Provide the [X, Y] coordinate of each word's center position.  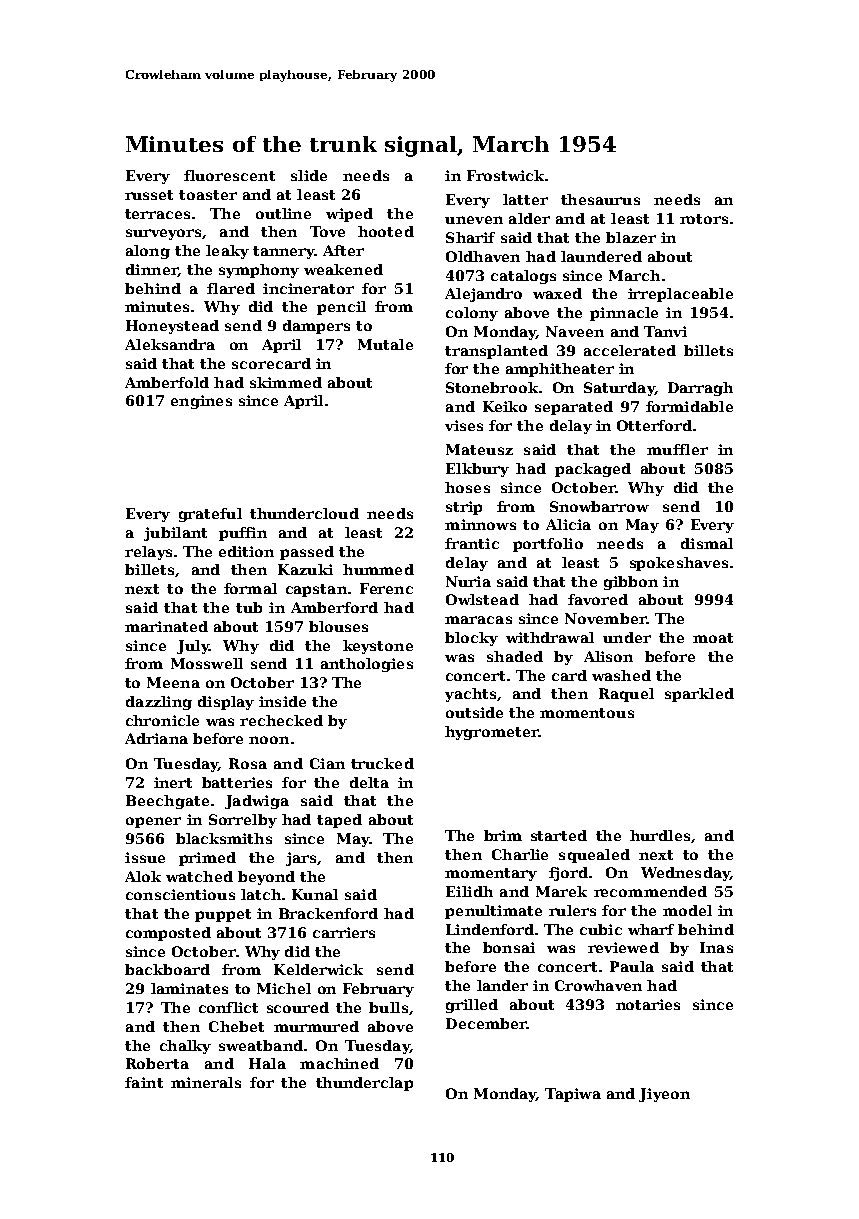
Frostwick [505, 175]
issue [145, 857]
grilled [472, 1006]
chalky [185, 1047]
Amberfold [167, 382]
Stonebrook [492, 387]
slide [309, 175]
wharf [651, 929]
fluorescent [229, 175]
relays [148, 553]
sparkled [699, 695]
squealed [594, 856]
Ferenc [386, 588]
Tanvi [665, 331]
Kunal [315, 894]
